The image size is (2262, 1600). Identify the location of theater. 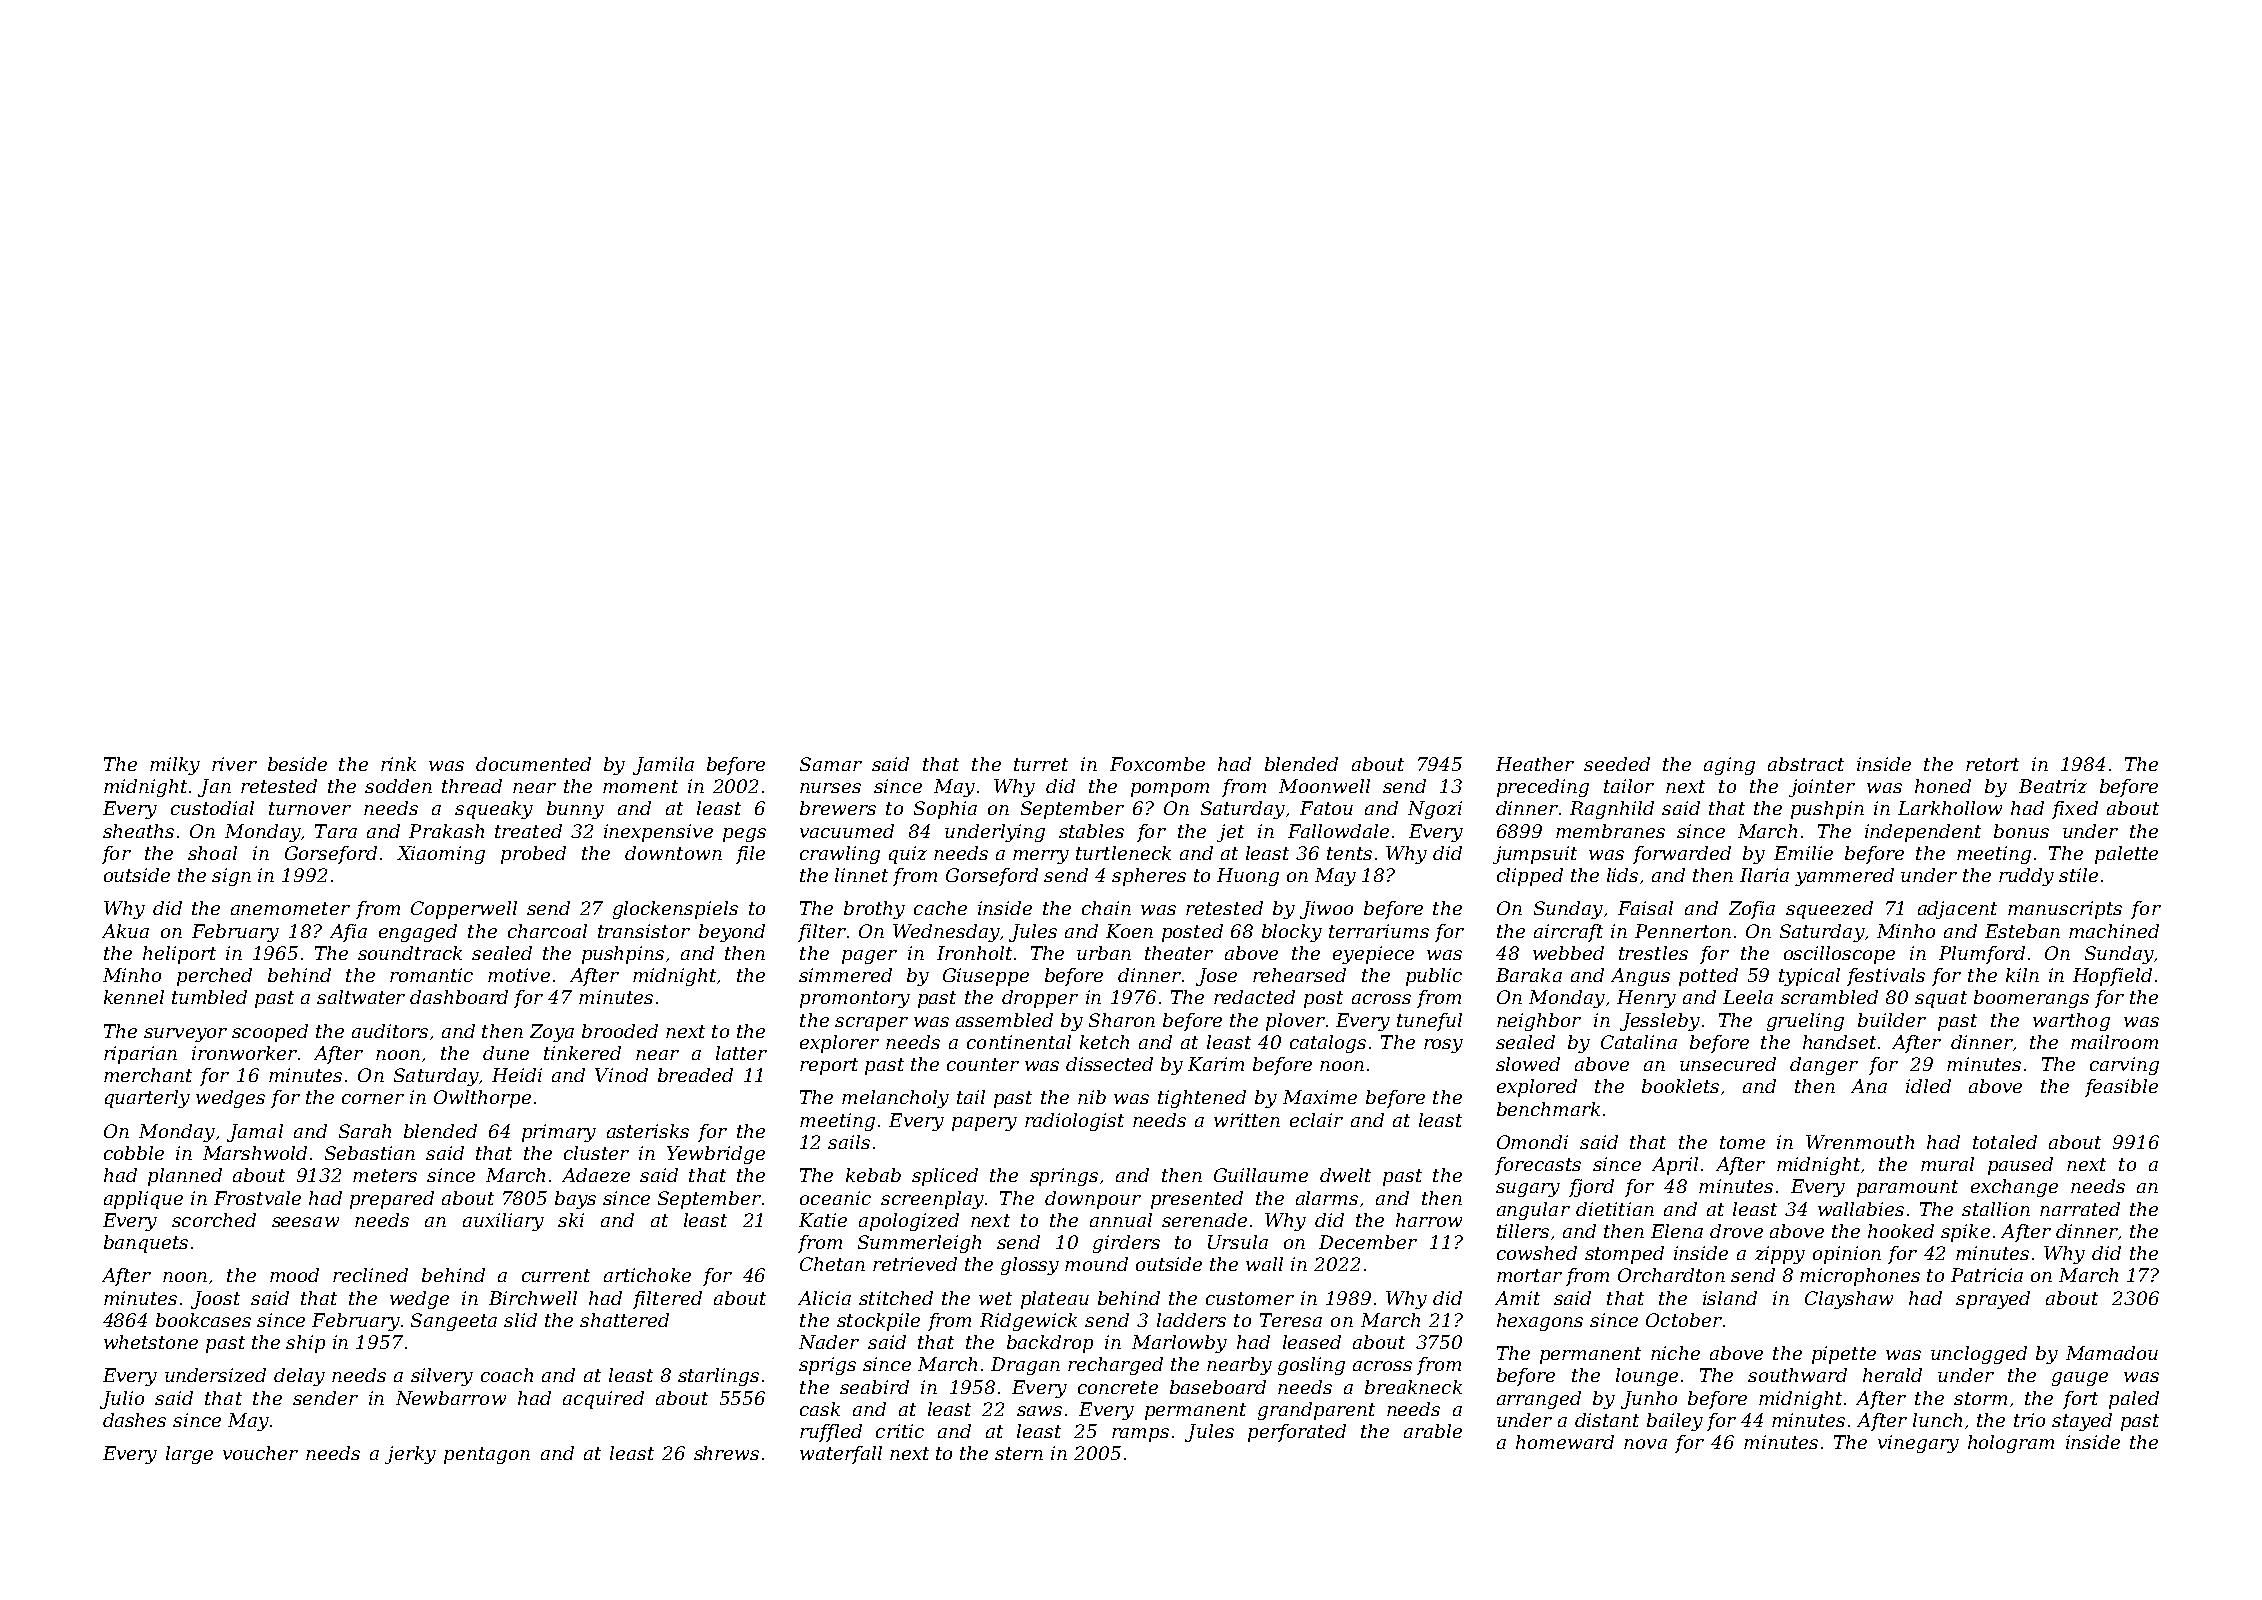
(1179, 953).
